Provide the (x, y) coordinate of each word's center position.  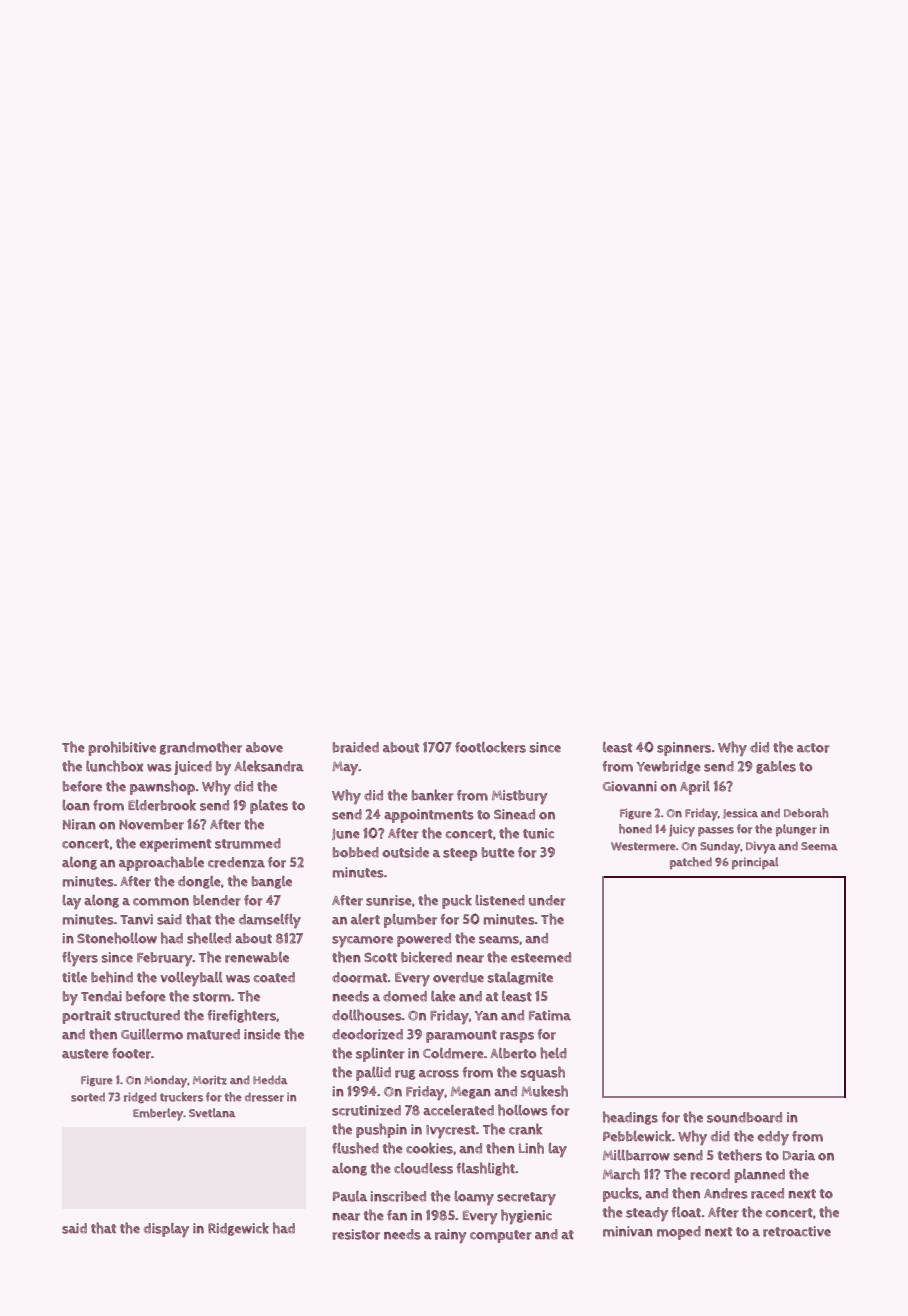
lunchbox (115, 766)
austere (85, 1054)
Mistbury (520, 797)
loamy (474, 1198)
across (439, 1074)
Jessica (740, 813)
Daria (799, 1155)
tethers (739, 1155)
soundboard (744, 1117)
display (166, 1230)
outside (405, 852)
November (151, 824)
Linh (531, 1148)
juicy (682, 831)
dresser (264, 1097)
